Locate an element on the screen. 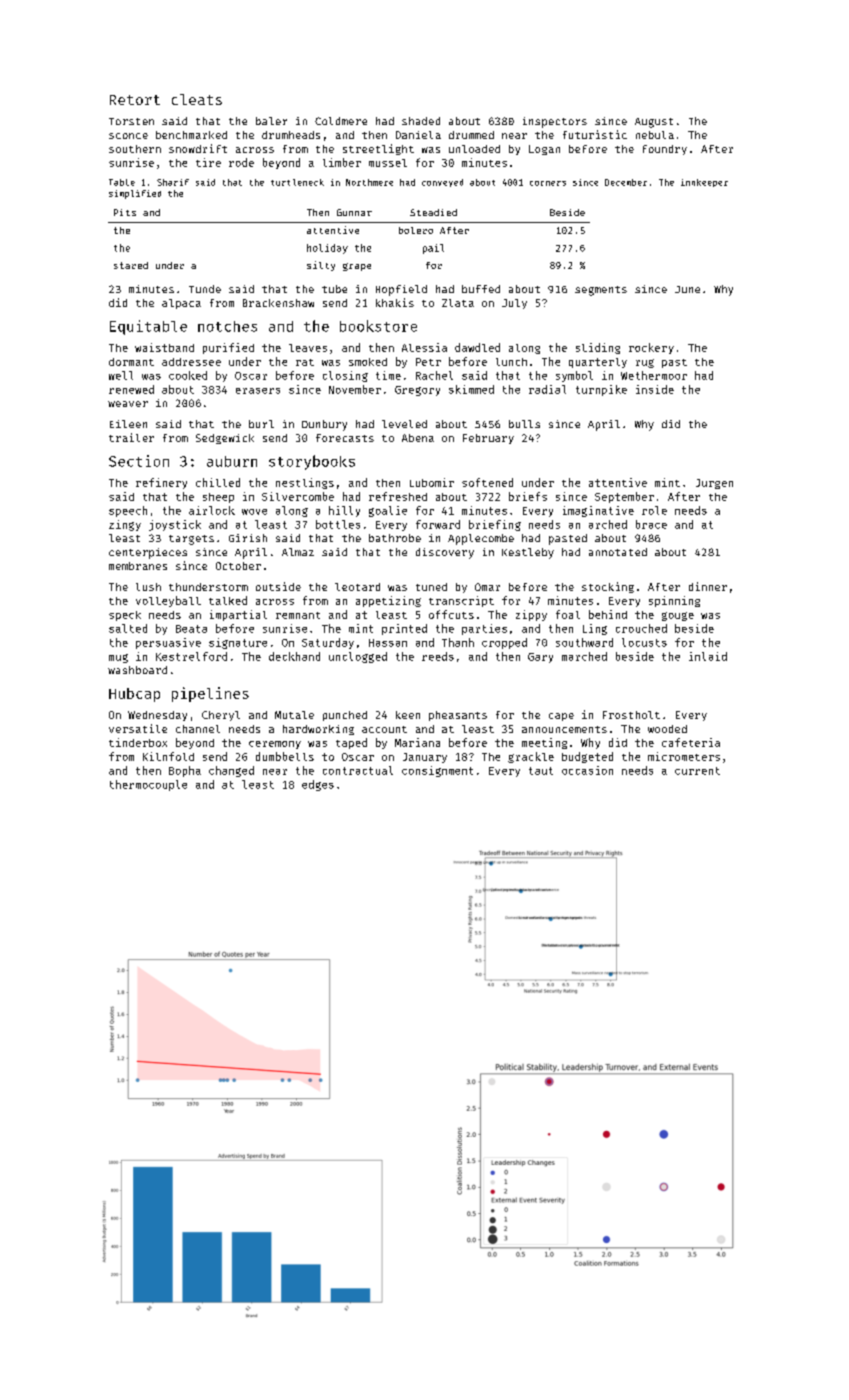 Image resolution: width=849 pixels, height=1400 pixels. bulls is located at coordinates (524, 424).
